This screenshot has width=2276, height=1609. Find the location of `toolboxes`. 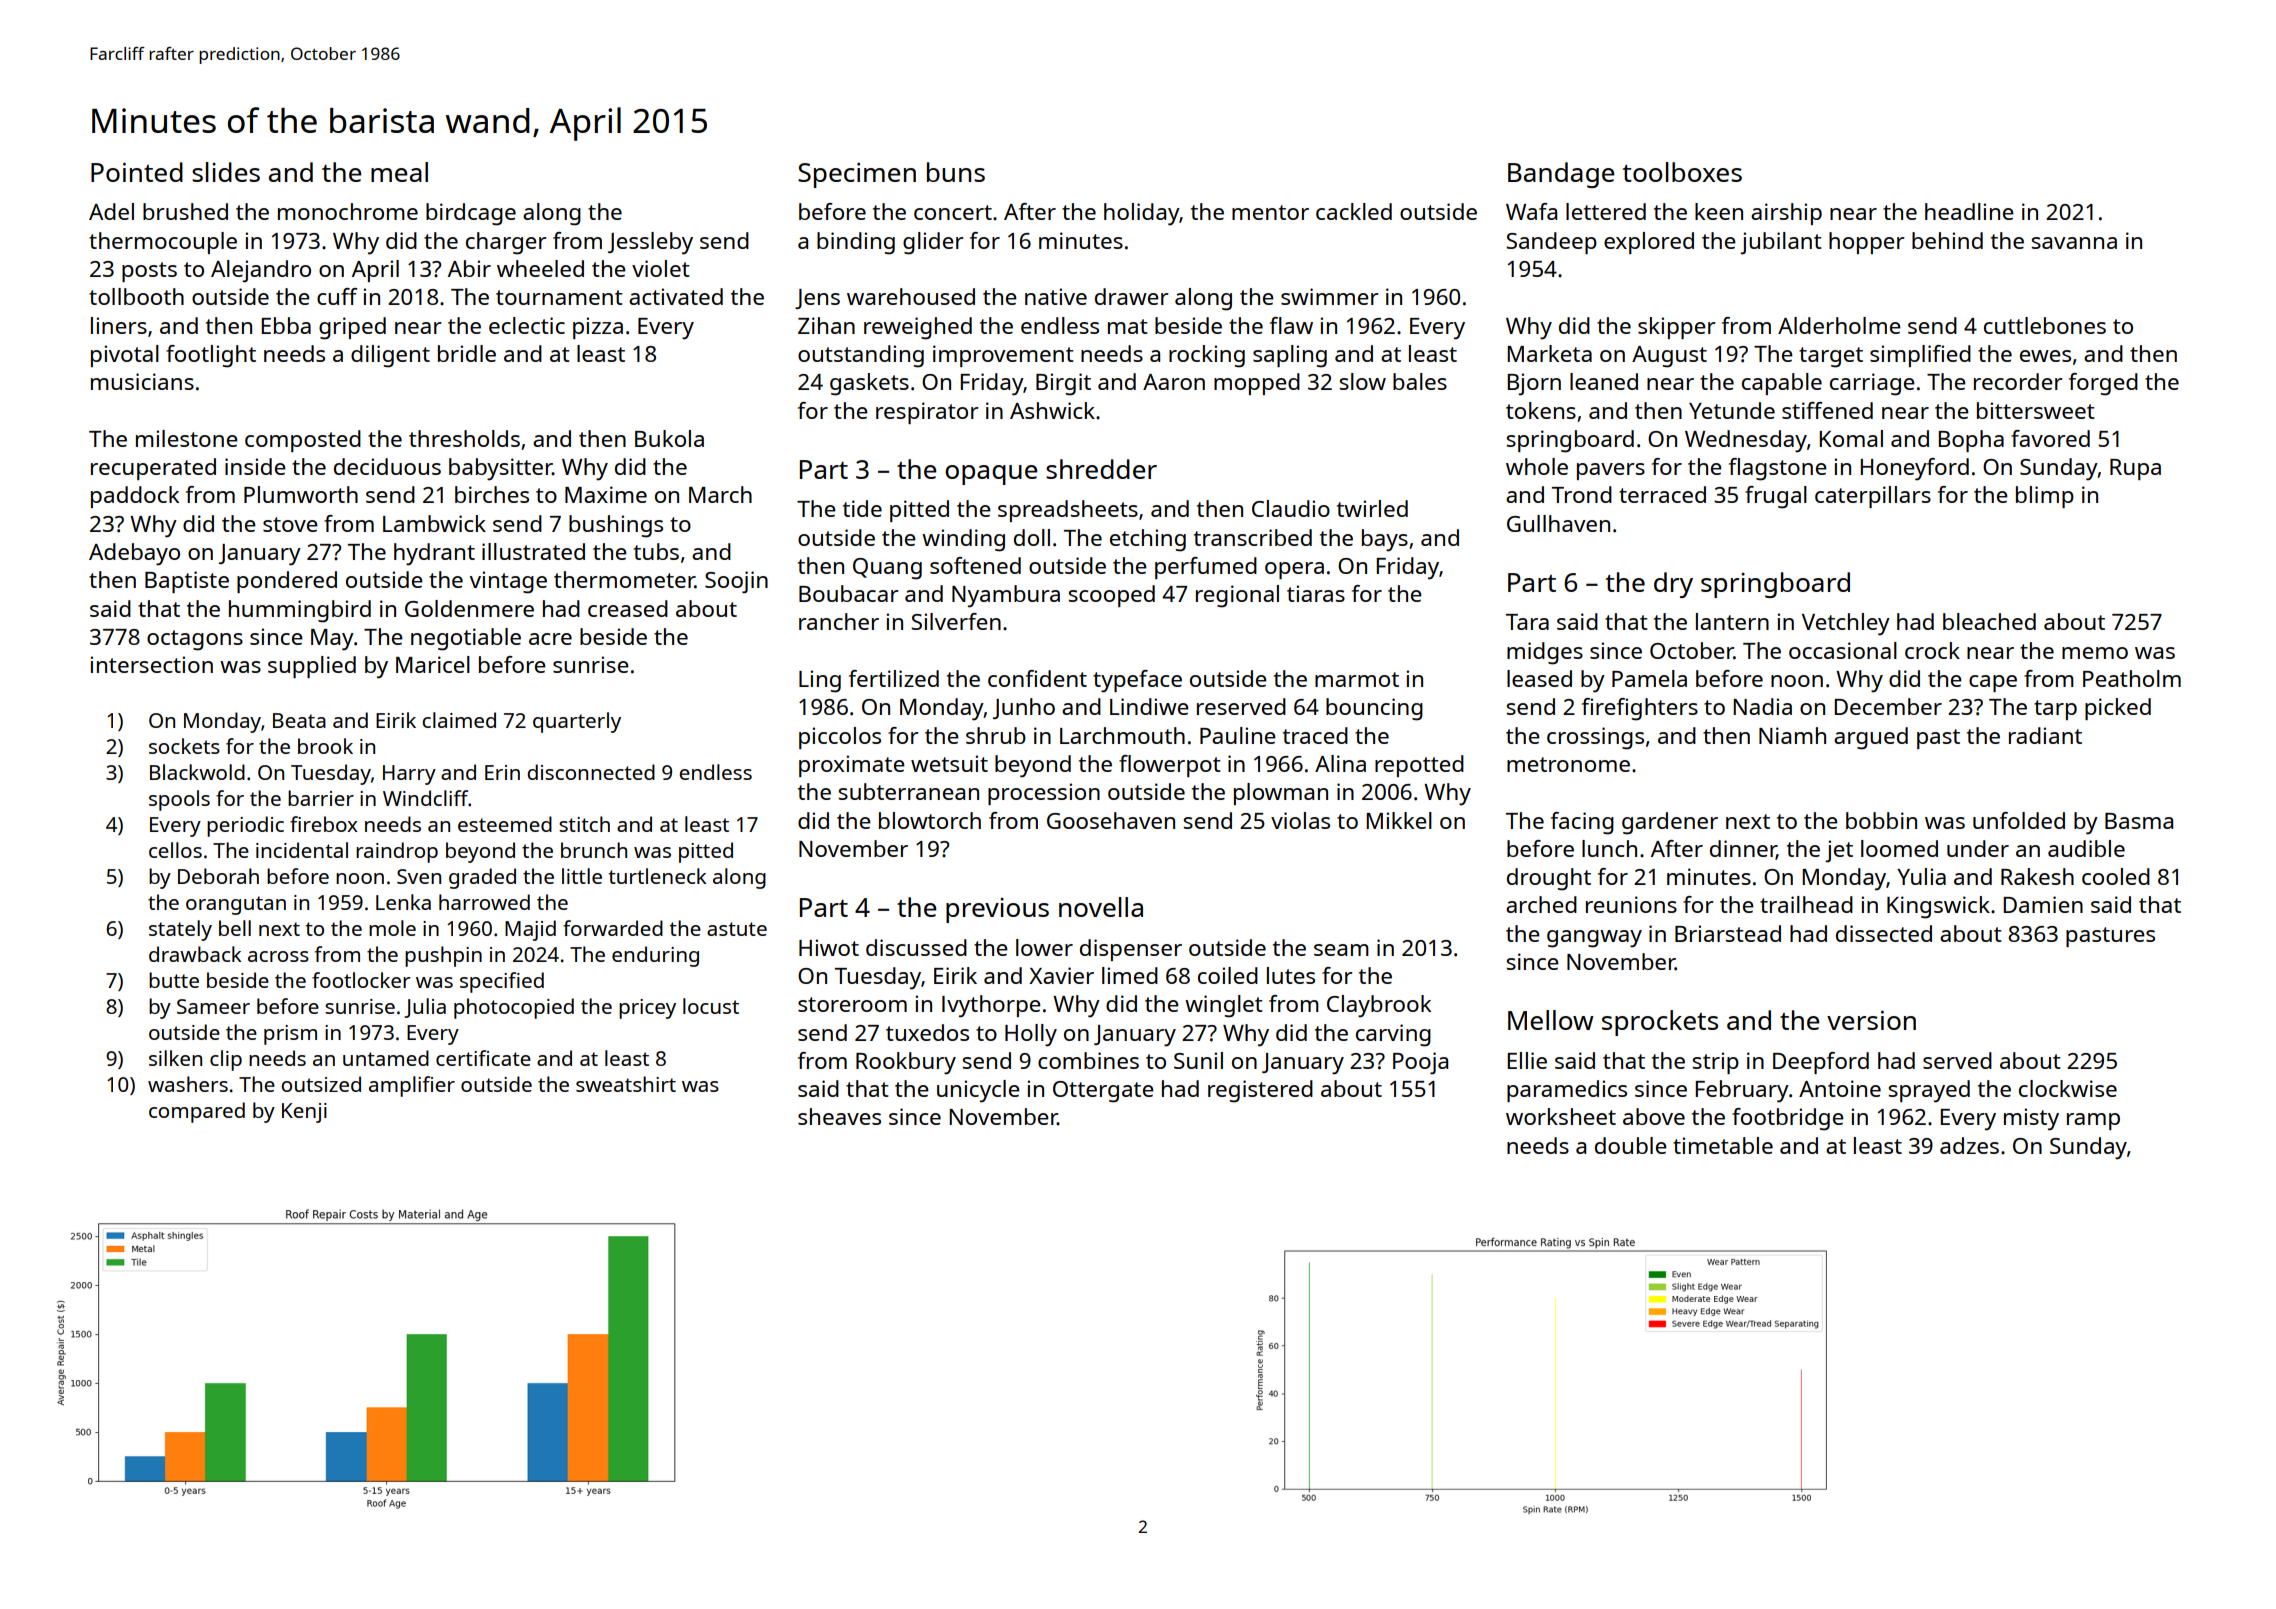

toolboxes is located at coordinates (1682, 172).
